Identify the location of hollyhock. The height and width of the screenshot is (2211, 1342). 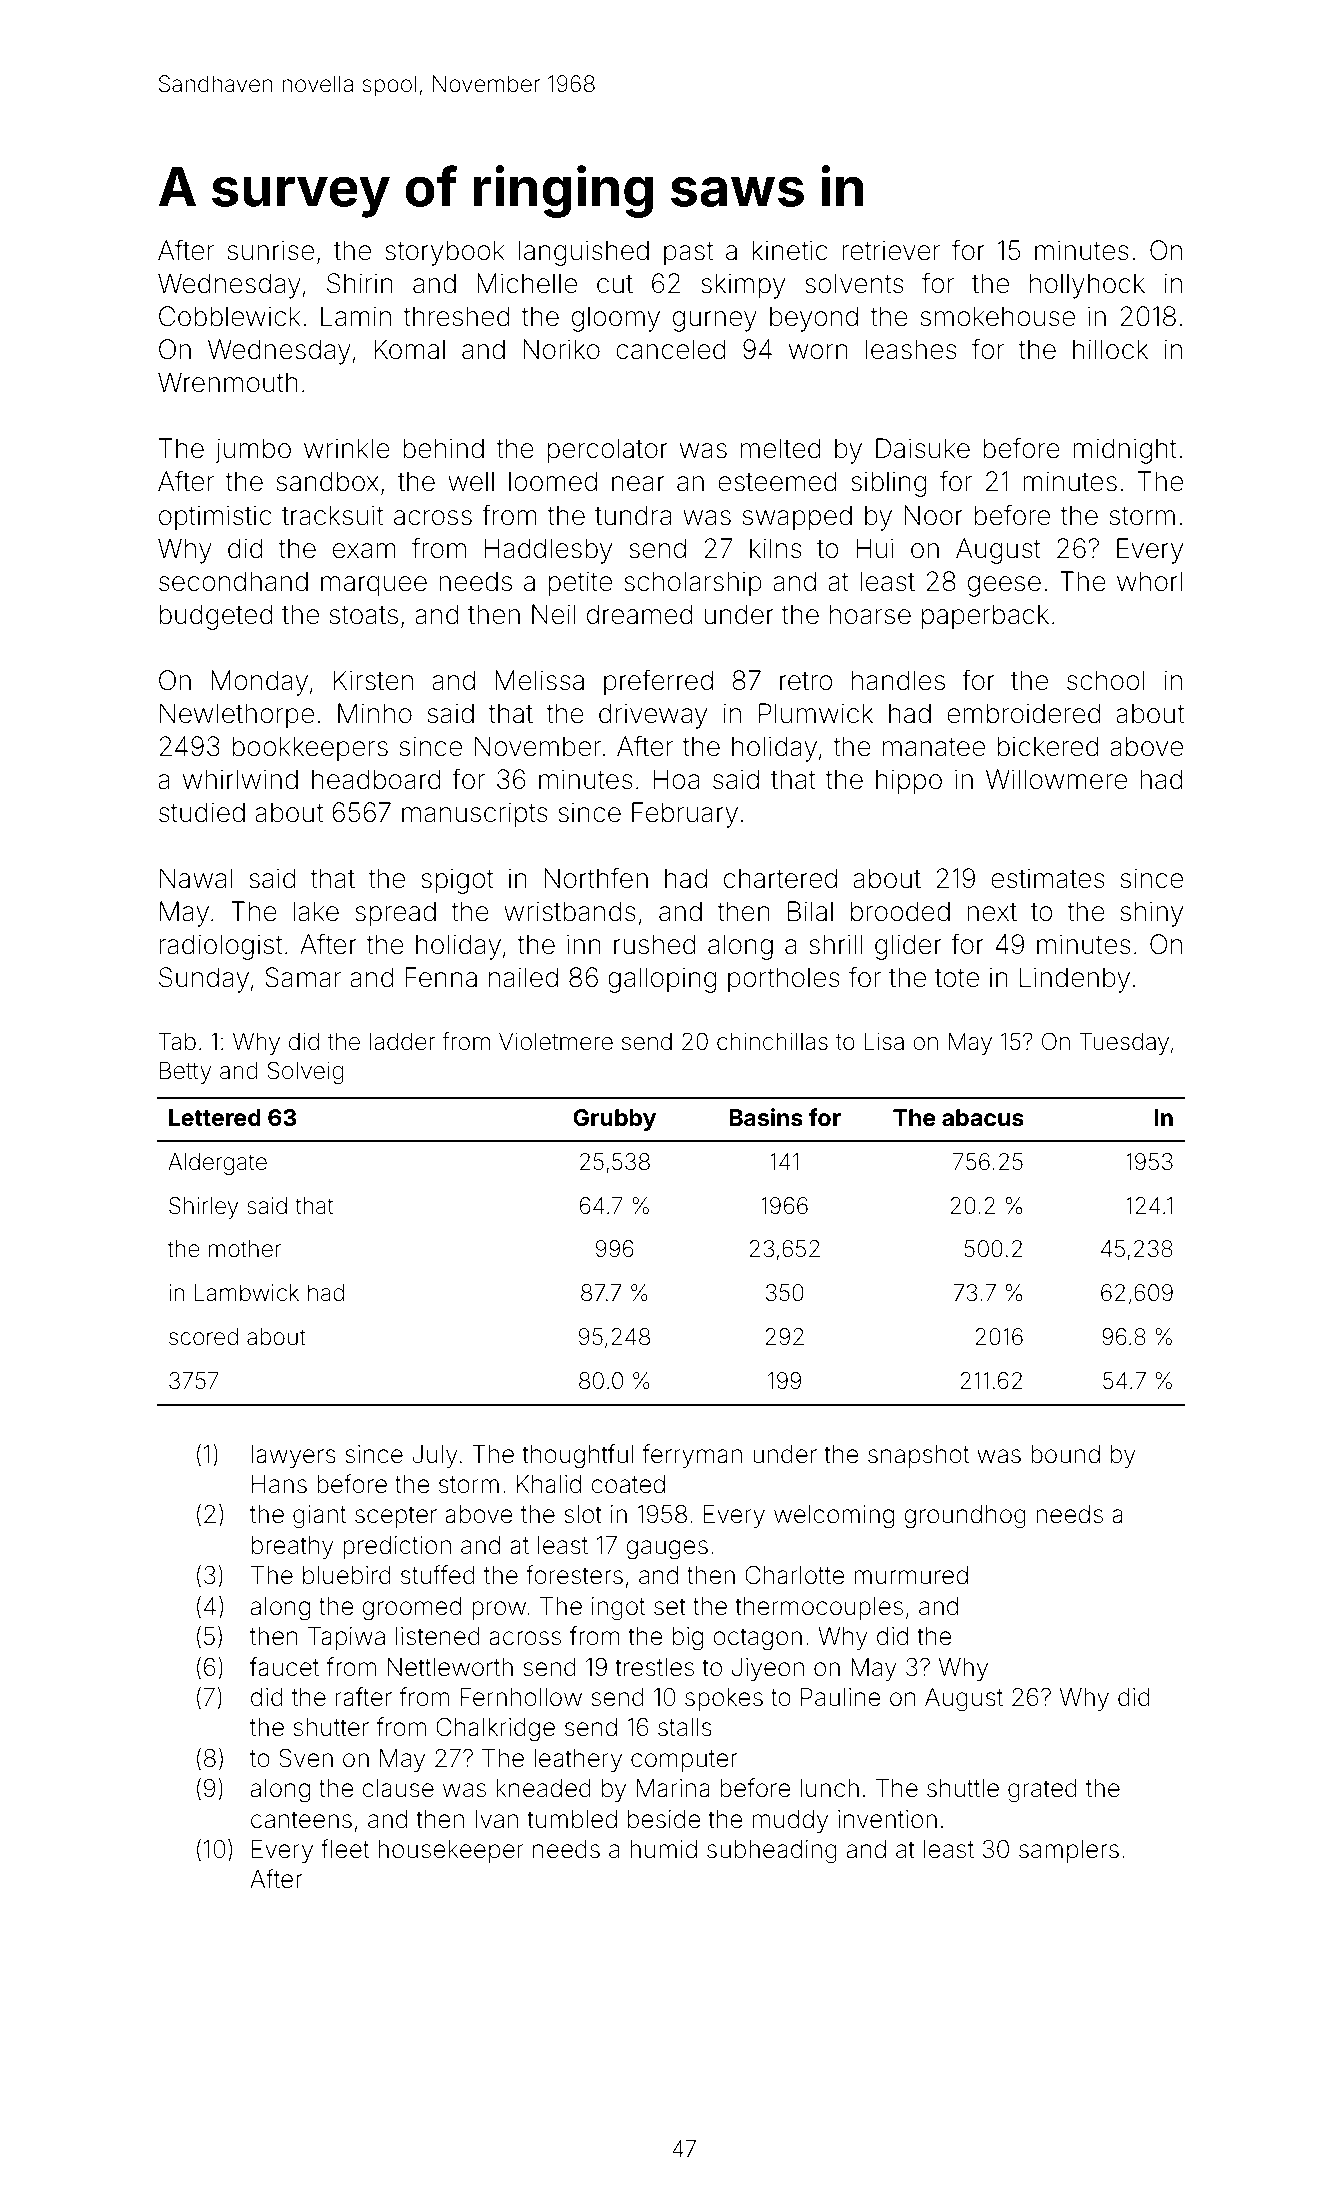
(1087, 286).
